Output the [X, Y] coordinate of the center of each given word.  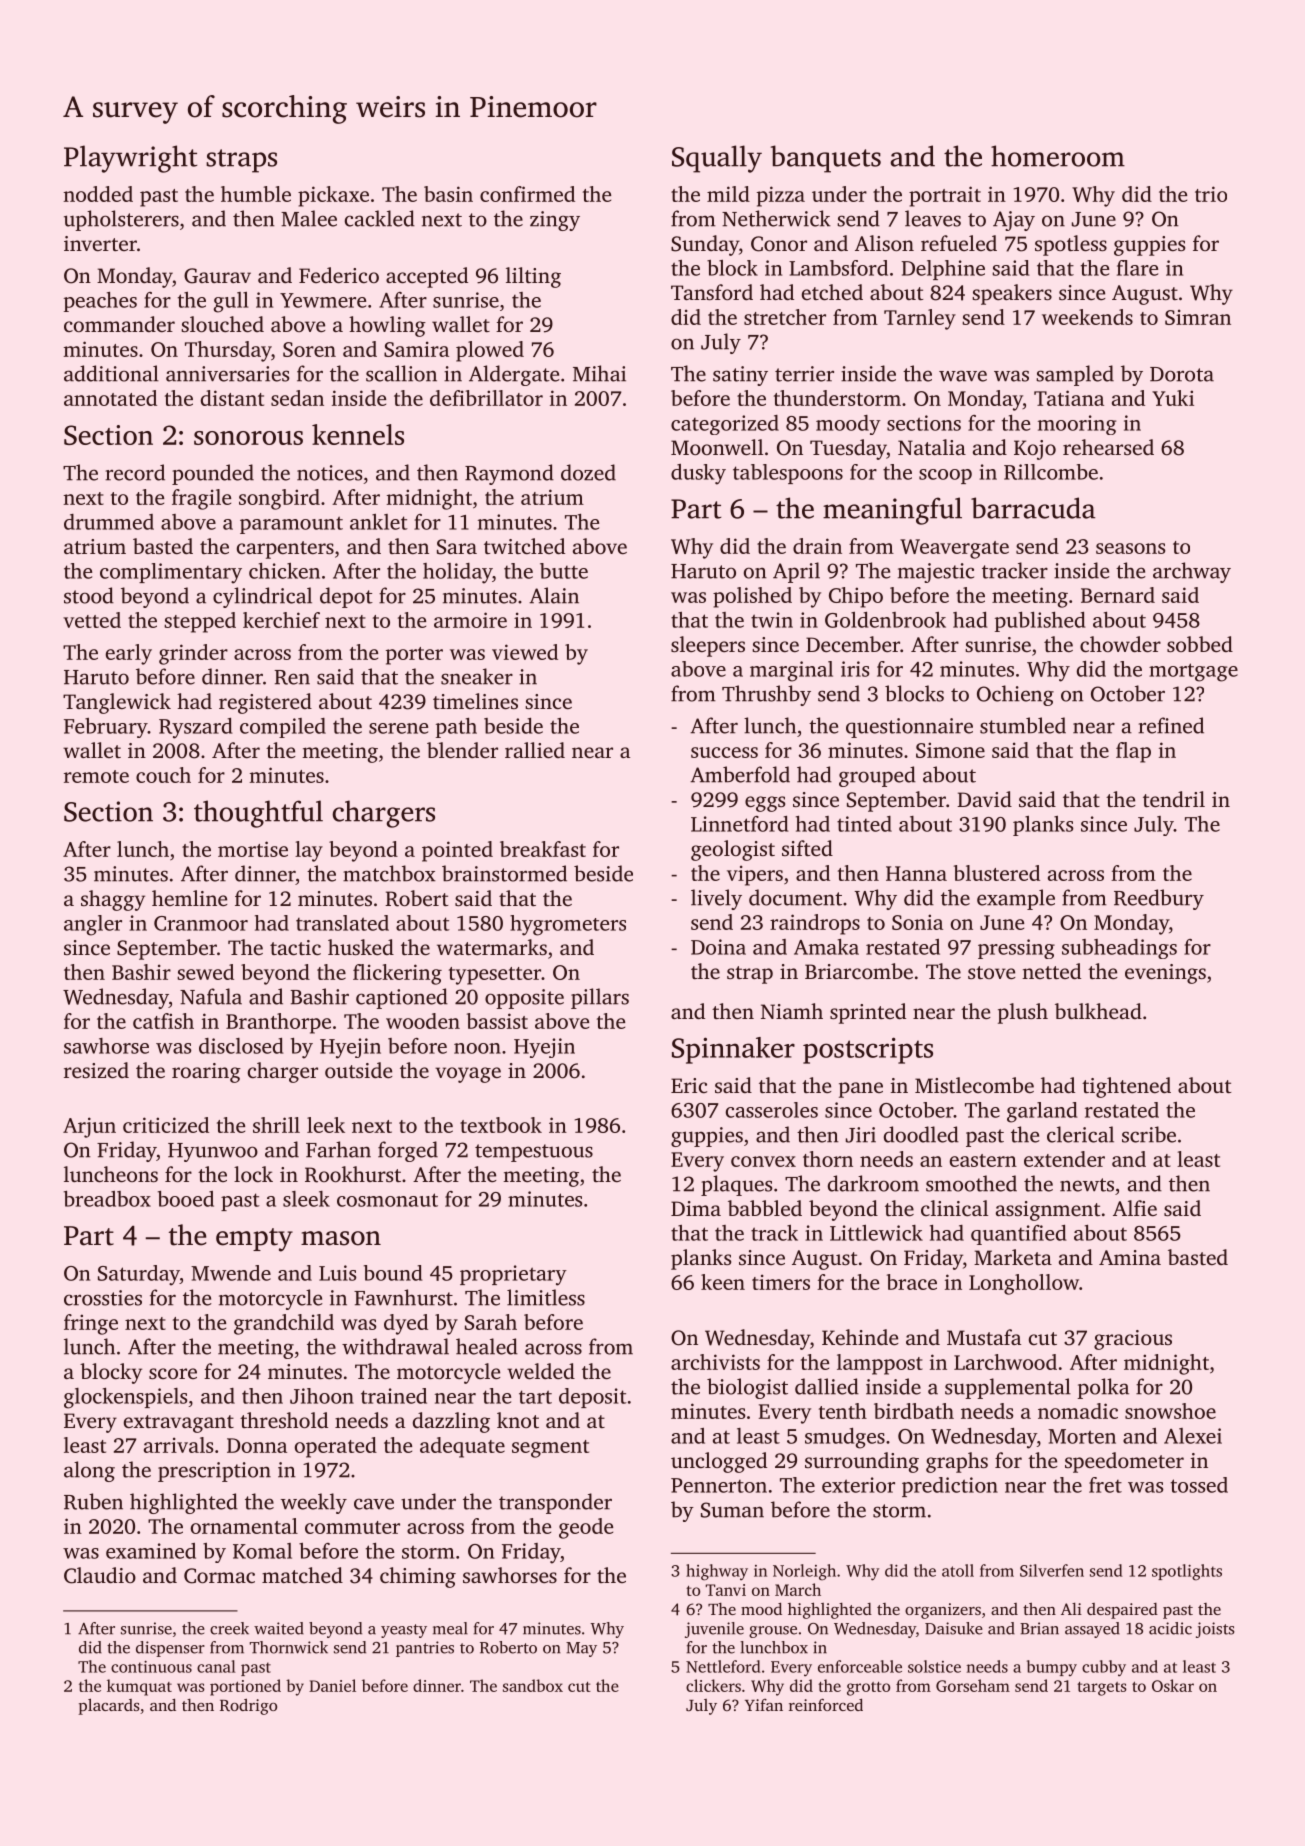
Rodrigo [248, 1706]
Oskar [1173, 1685]
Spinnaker [733, 1050]
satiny [740, 376]
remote [96, 776]
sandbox [533, 1685]
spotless [1071, 245]
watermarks [492, 947]
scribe [1149, 1134]
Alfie [1135, 1208]
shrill [276, 1125]
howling [387, 326]
